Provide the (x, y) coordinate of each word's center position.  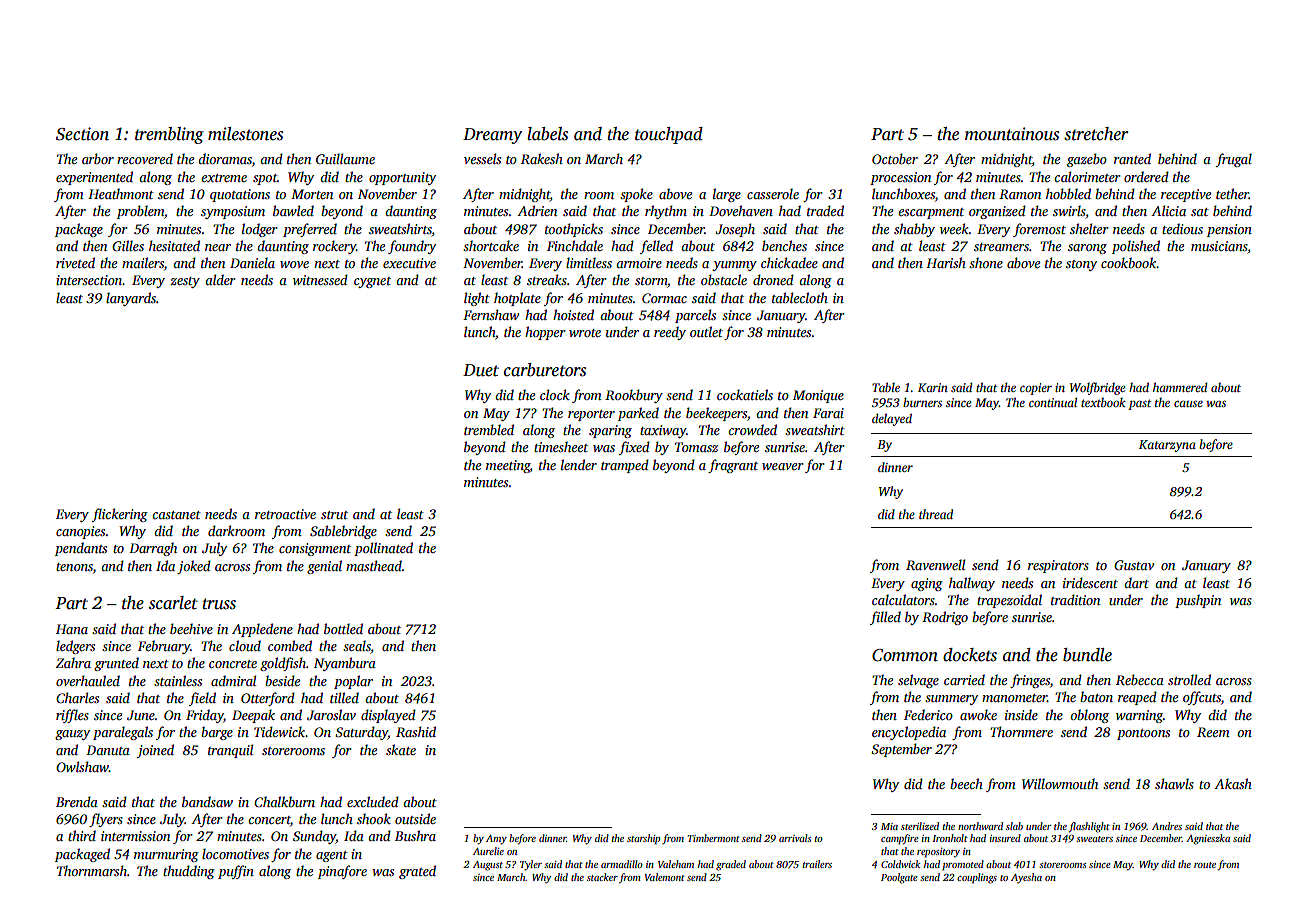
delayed (892, 419)
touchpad (669, 135)
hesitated (174, 245)
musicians (1219, 246)
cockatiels (745, 394)
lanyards (131, 299)
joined (155, 751)
